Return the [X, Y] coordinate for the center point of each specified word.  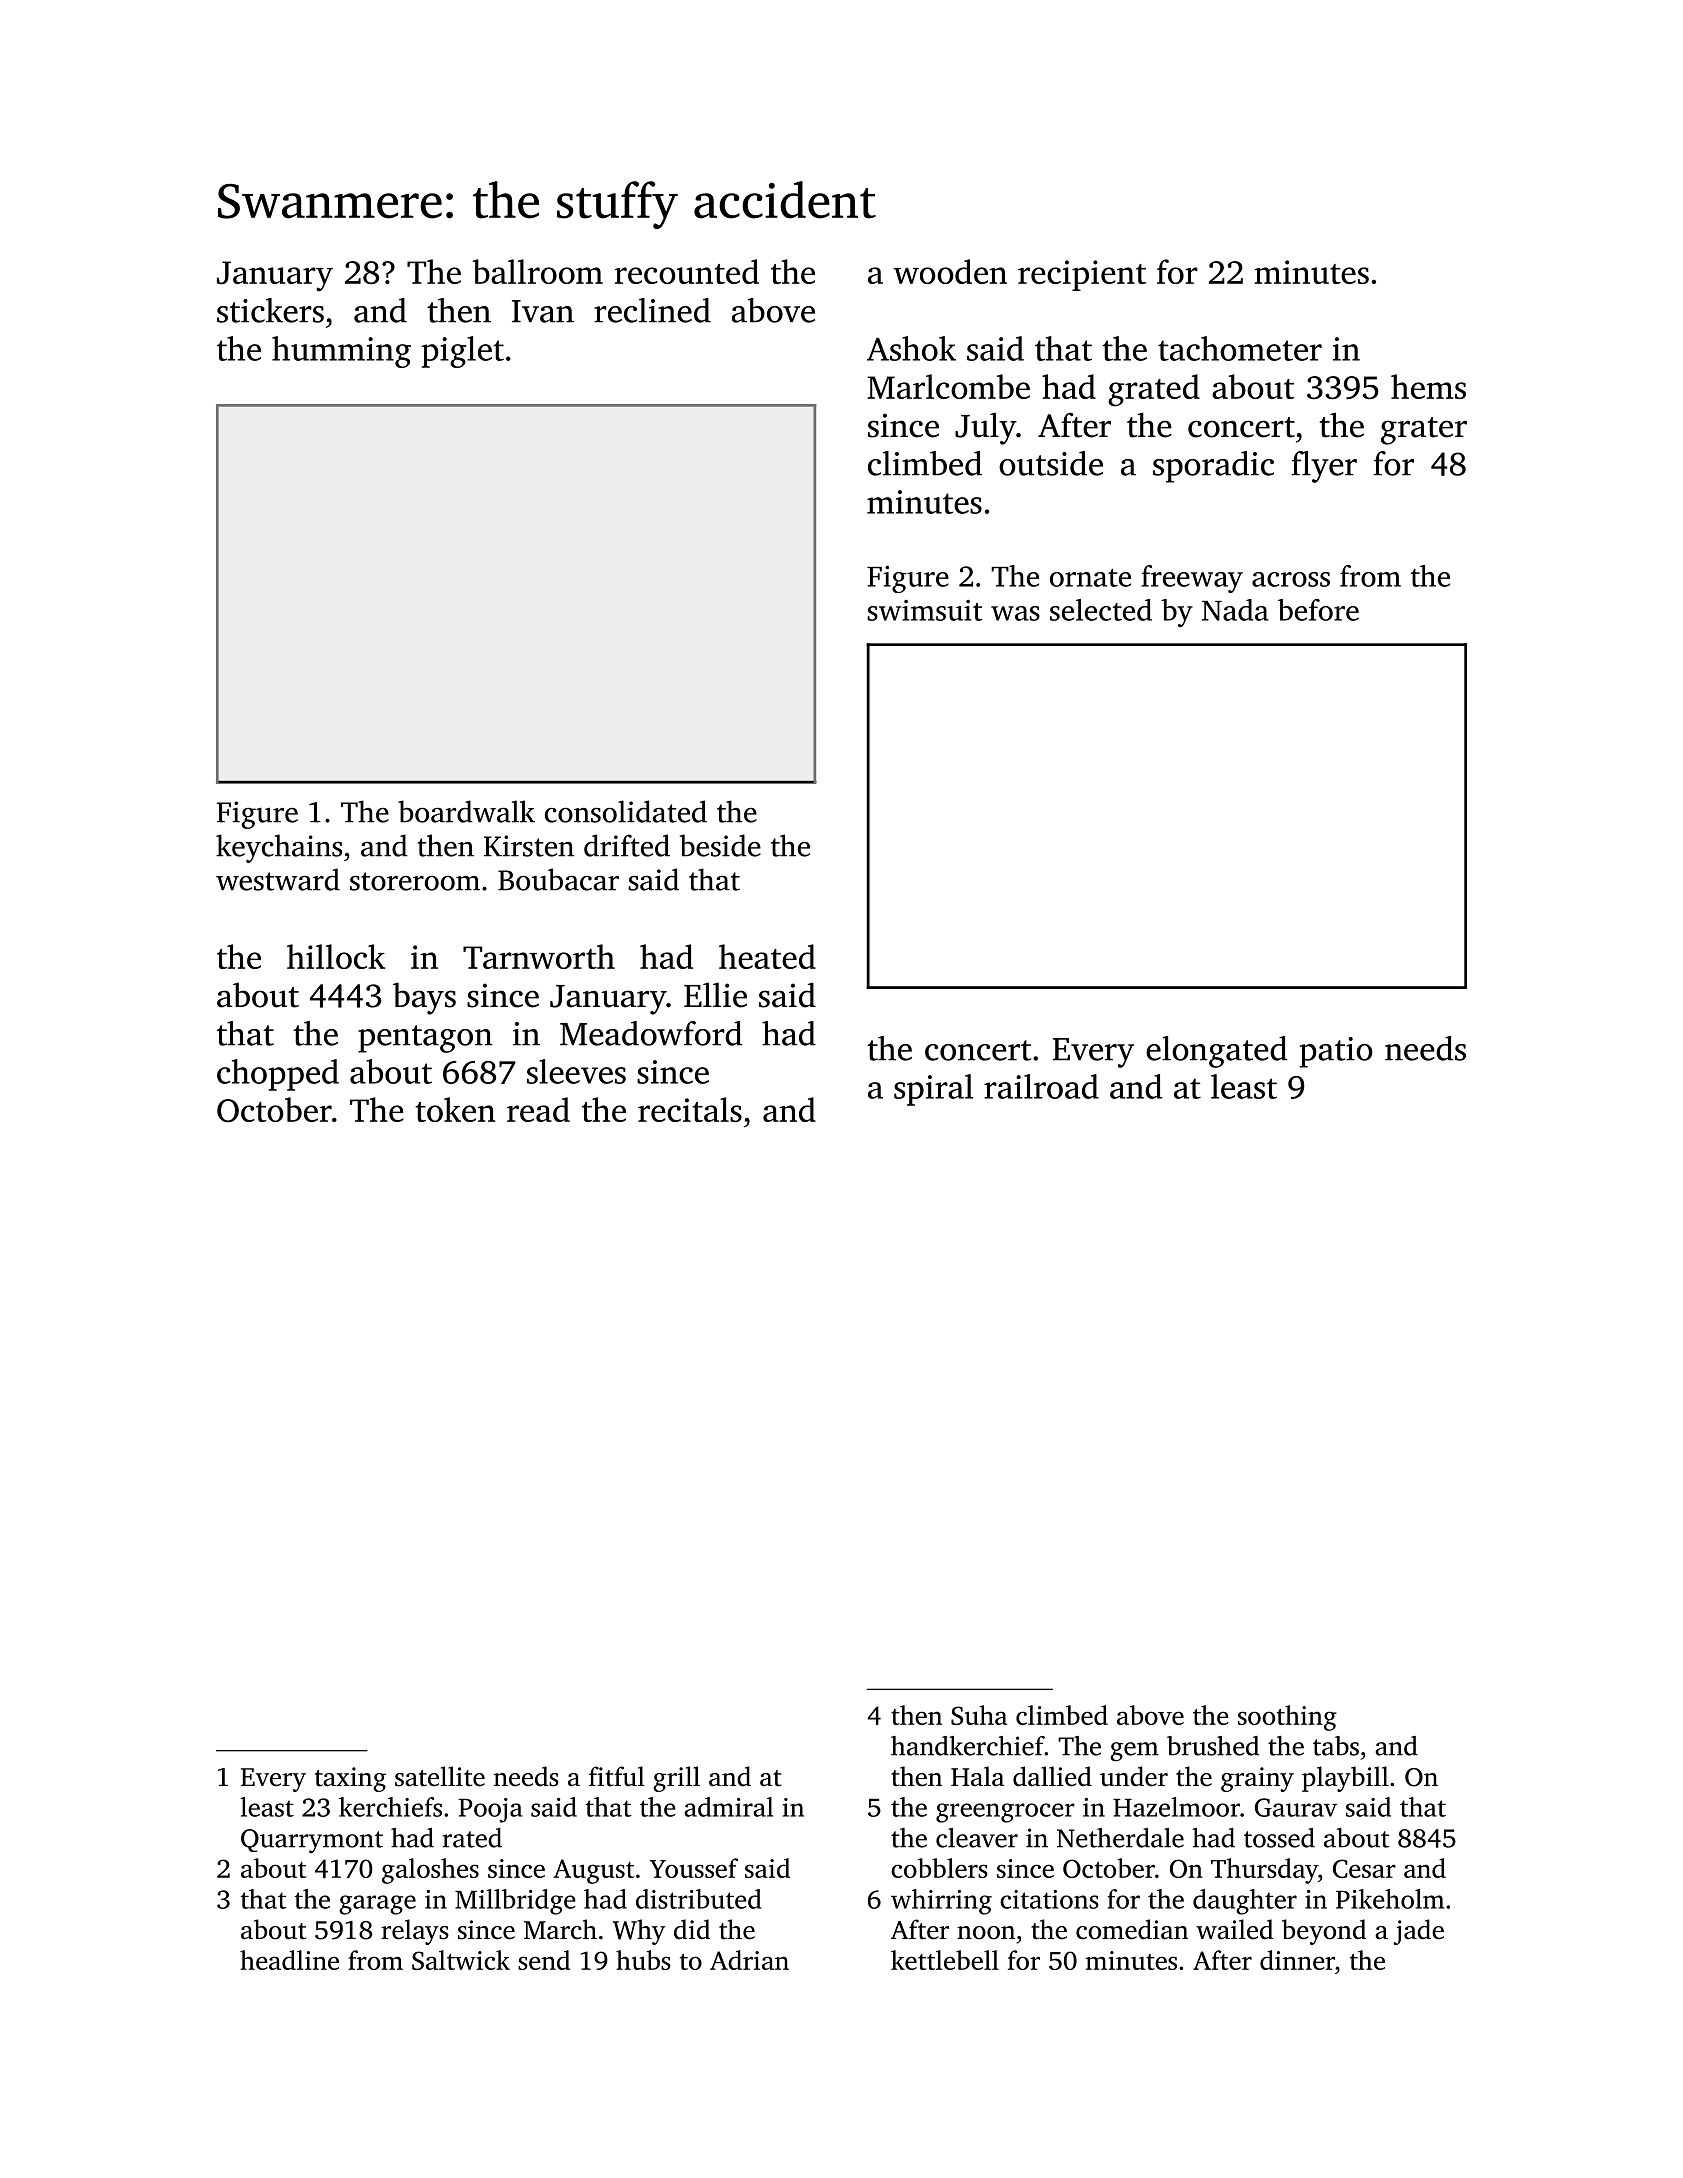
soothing [1287, 1718]
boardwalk [466, 811]
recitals [690, 1109]
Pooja [490, 1810]
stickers [270, 310]
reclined [652, 310]
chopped [278, 1075]
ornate [1090, 578]
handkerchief [968, 1746]
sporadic [1213, 467]
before [1318, 610]
